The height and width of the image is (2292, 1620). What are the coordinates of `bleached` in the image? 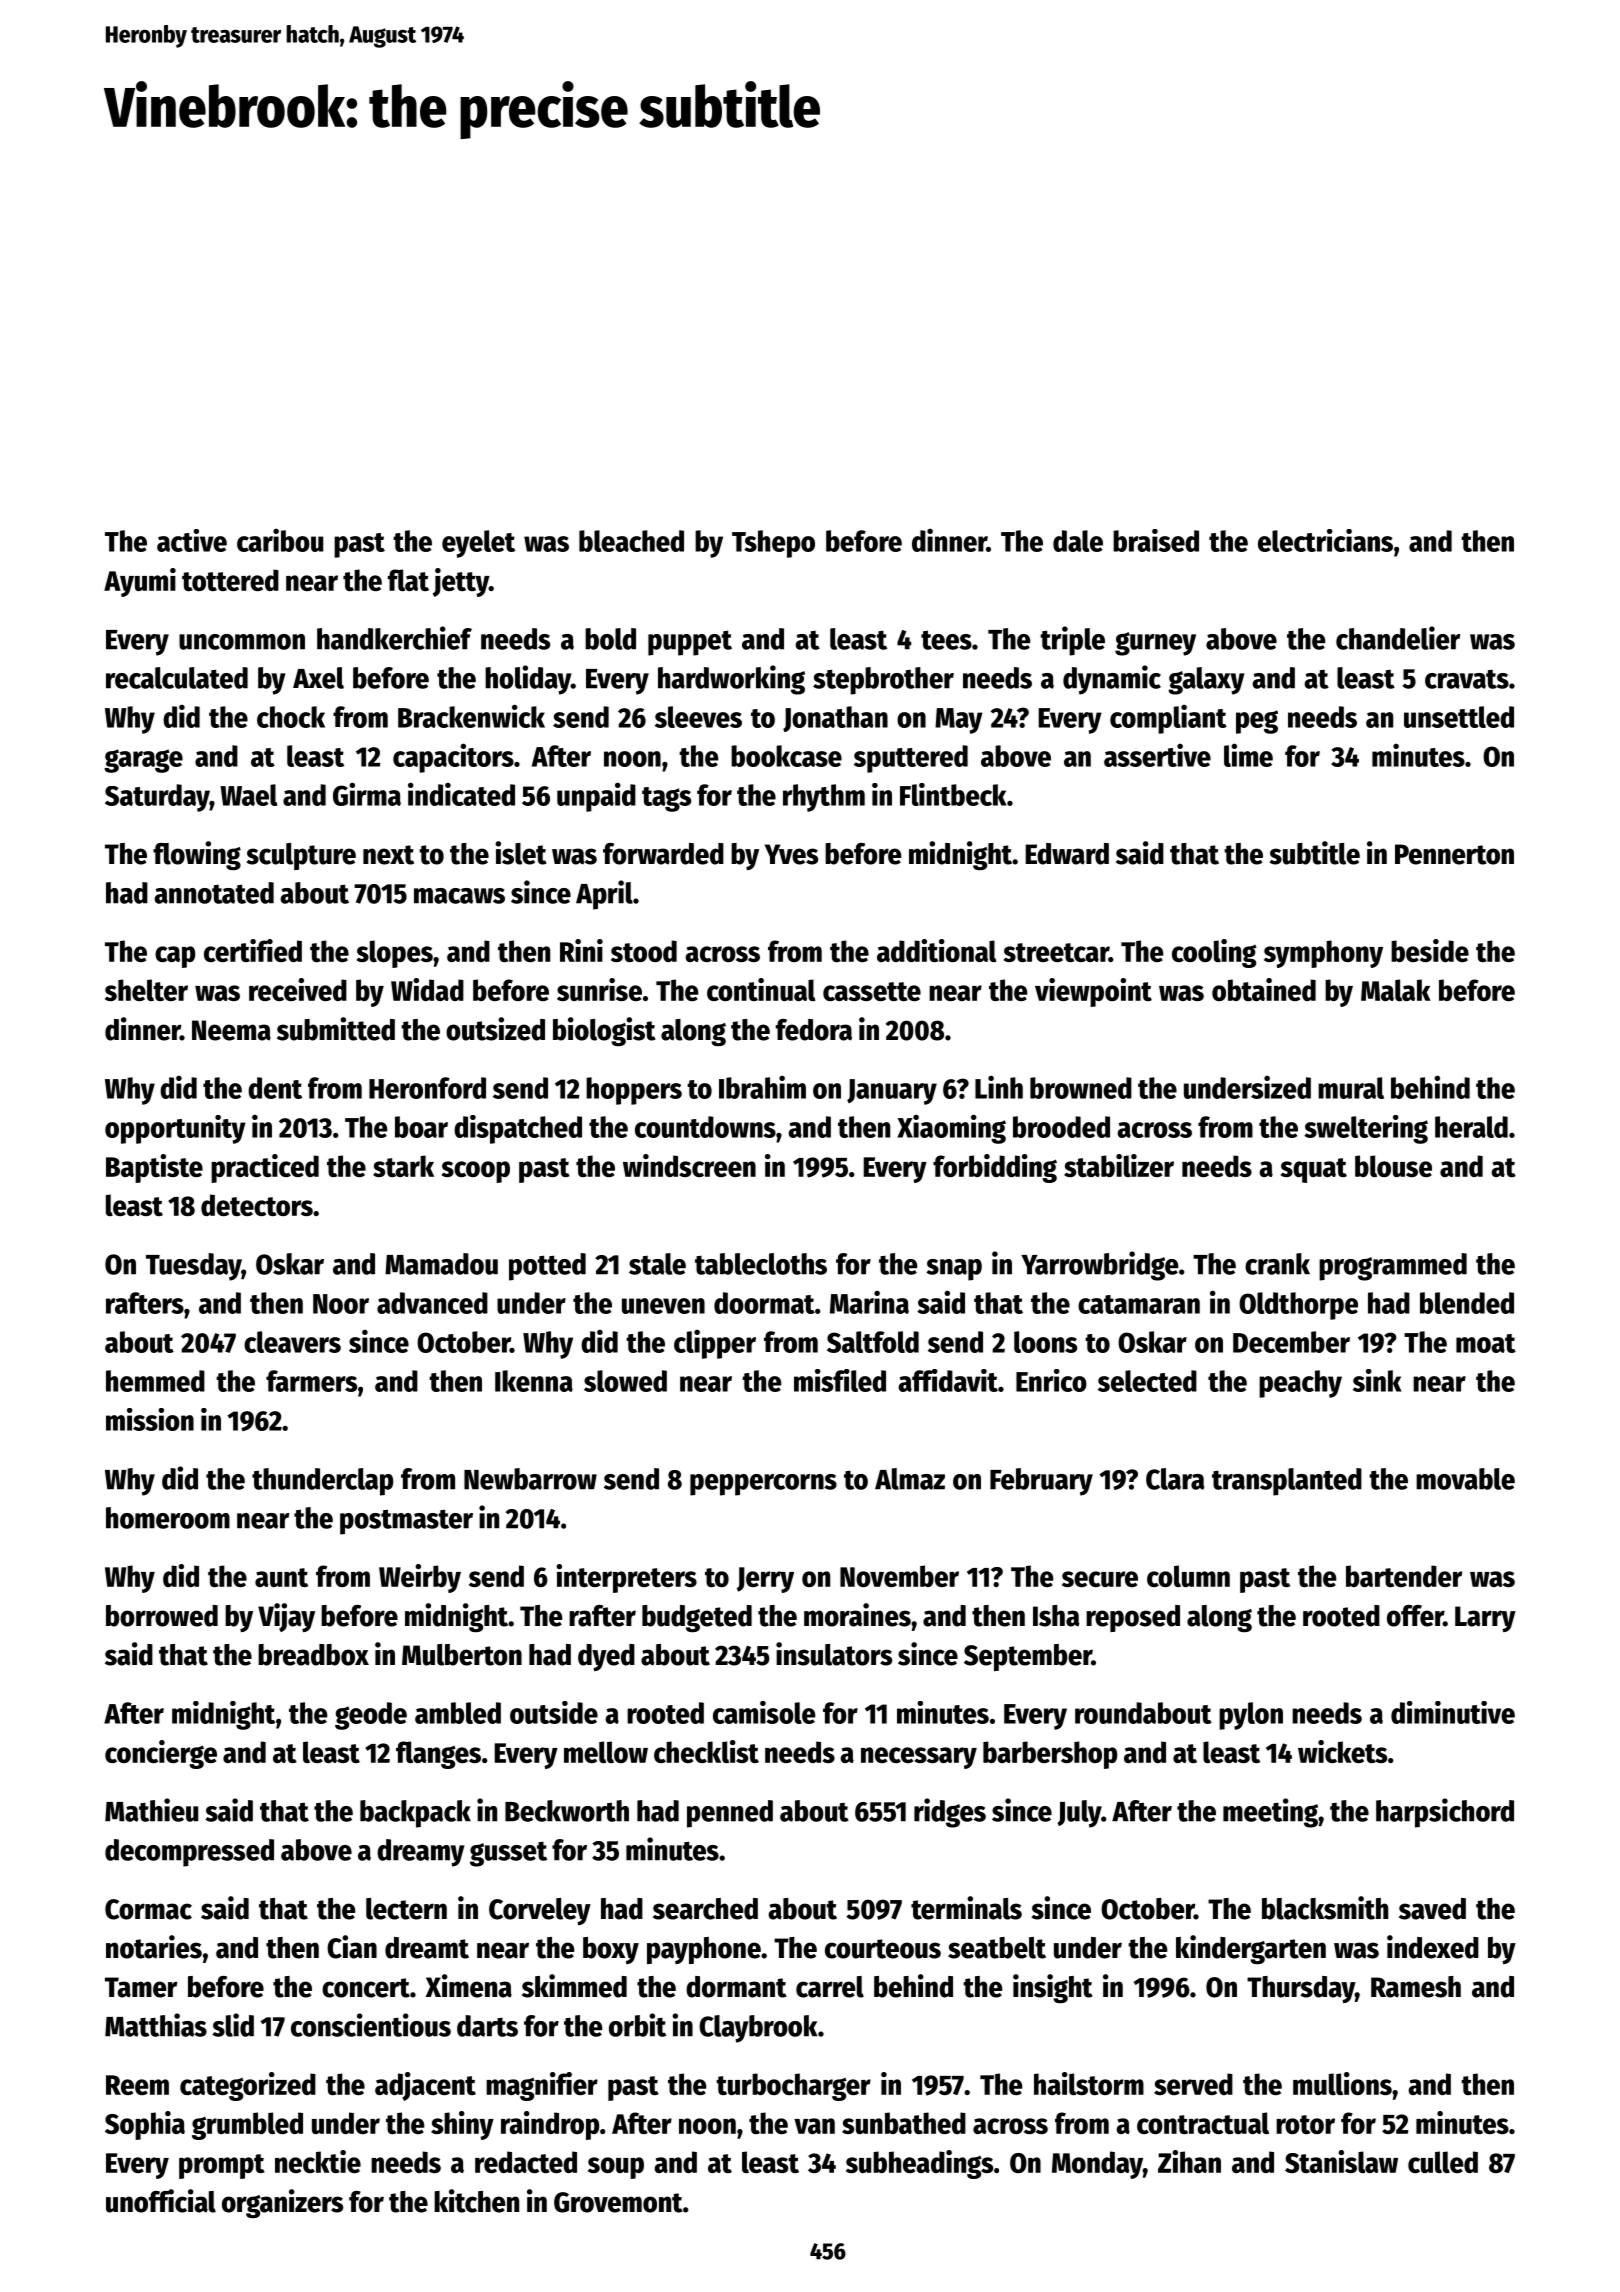 It's located at (631, 541).
